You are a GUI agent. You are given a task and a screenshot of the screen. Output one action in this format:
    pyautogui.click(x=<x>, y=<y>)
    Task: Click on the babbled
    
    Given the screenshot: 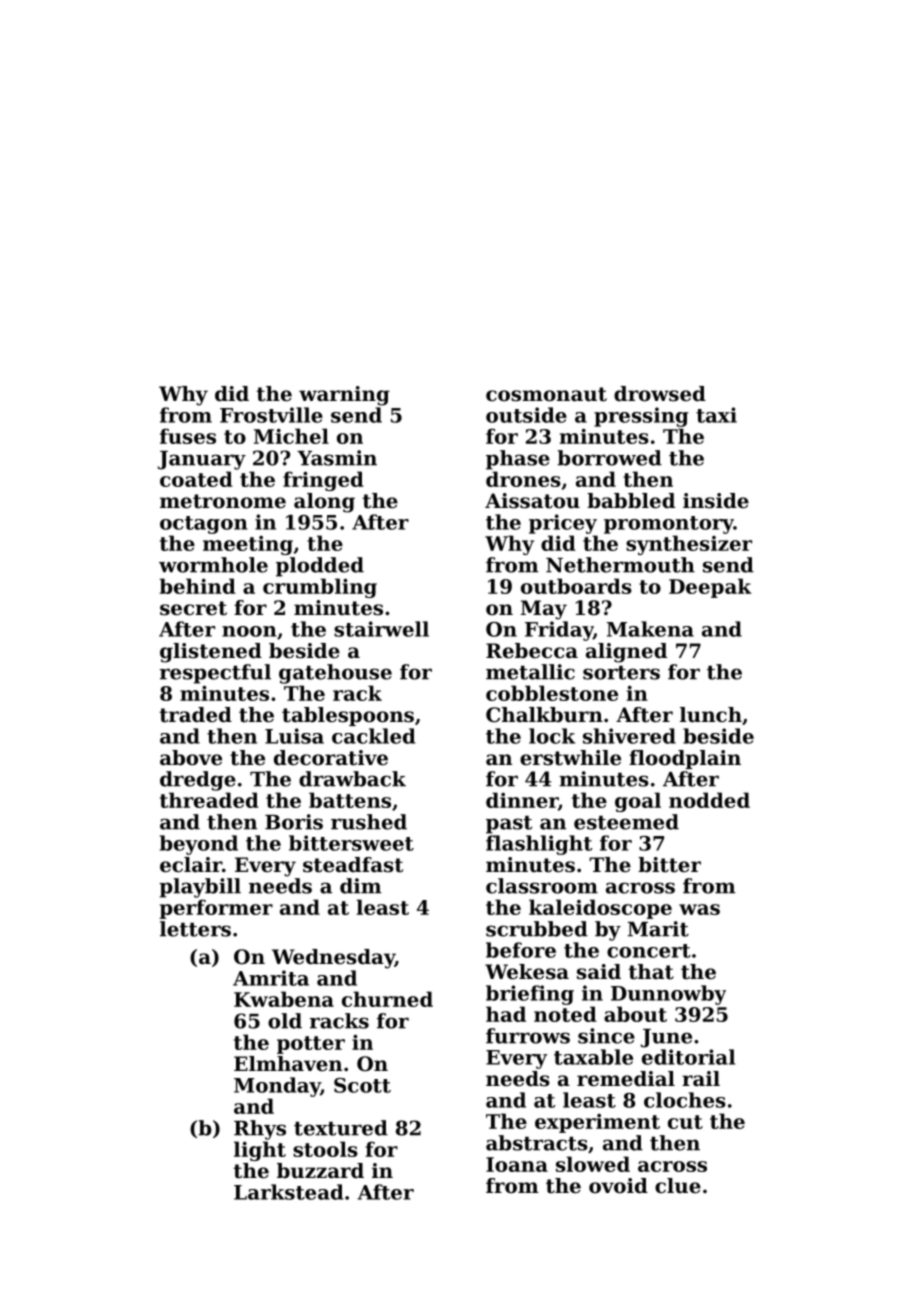 What is the action you would take?
    pyautogui.click(x=631, y=501)
